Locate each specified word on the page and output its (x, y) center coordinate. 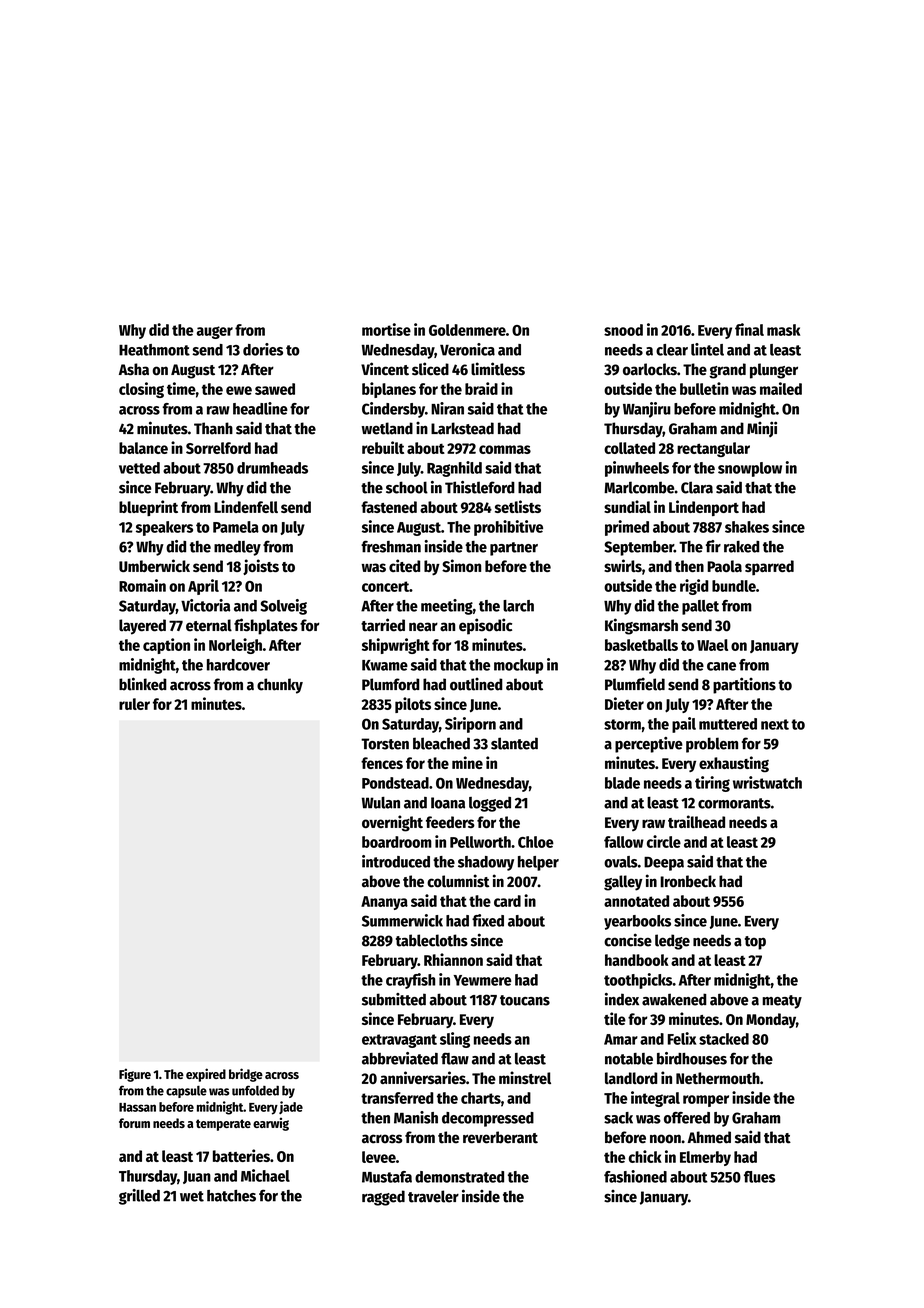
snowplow (750, 469)
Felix (682, 1038)
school (407, 487)
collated (629, 448)
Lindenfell (246, 506)
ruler (134, 704)
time (181, 388)
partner (514, 549)
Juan (197, 1177)
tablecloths (432, 940)
